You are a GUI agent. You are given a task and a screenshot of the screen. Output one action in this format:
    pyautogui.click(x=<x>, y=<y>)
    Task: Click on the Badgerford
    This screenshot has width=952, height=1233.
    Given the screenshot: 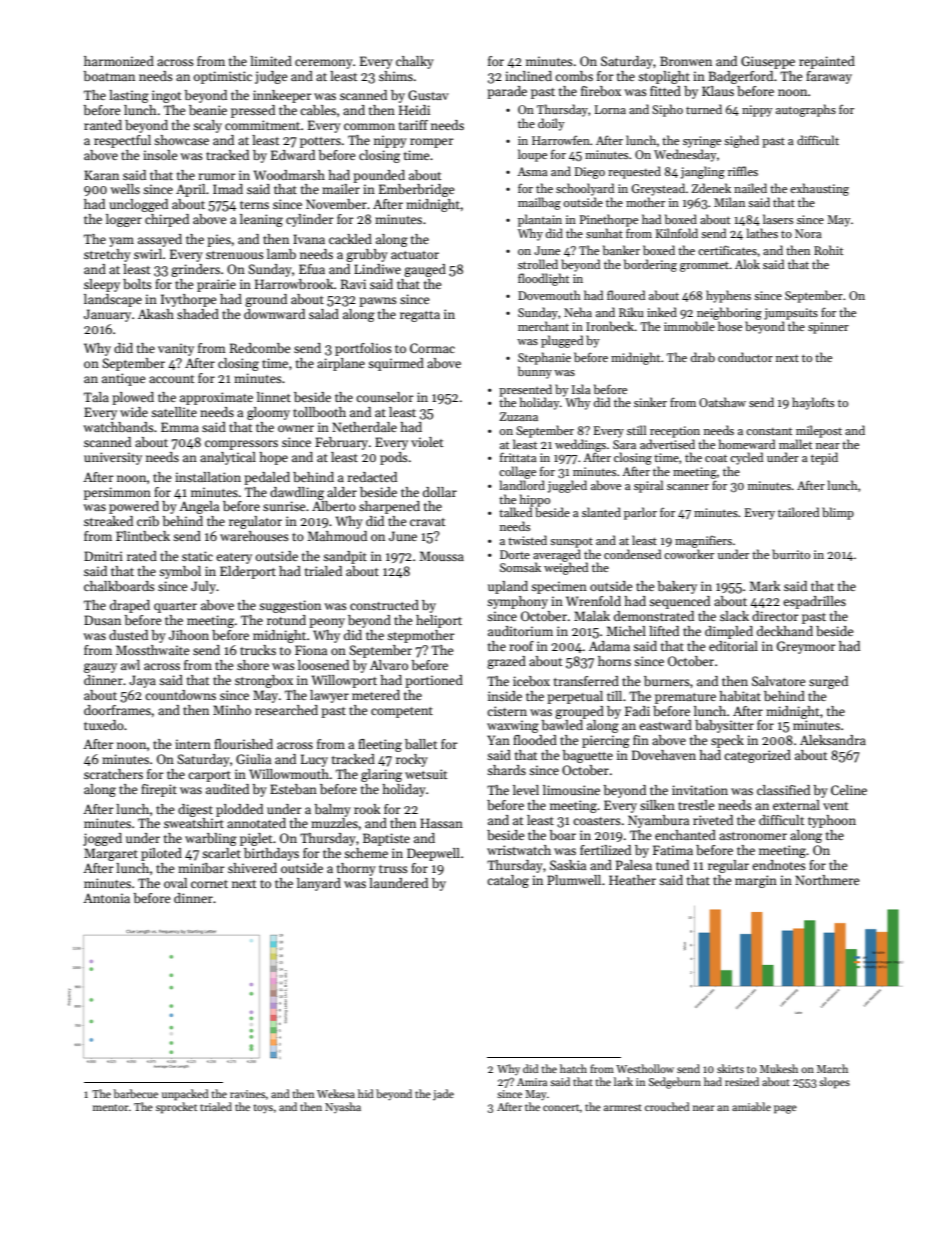 What is the action you would take?
    pyautogui.click(x=740, y=77)
